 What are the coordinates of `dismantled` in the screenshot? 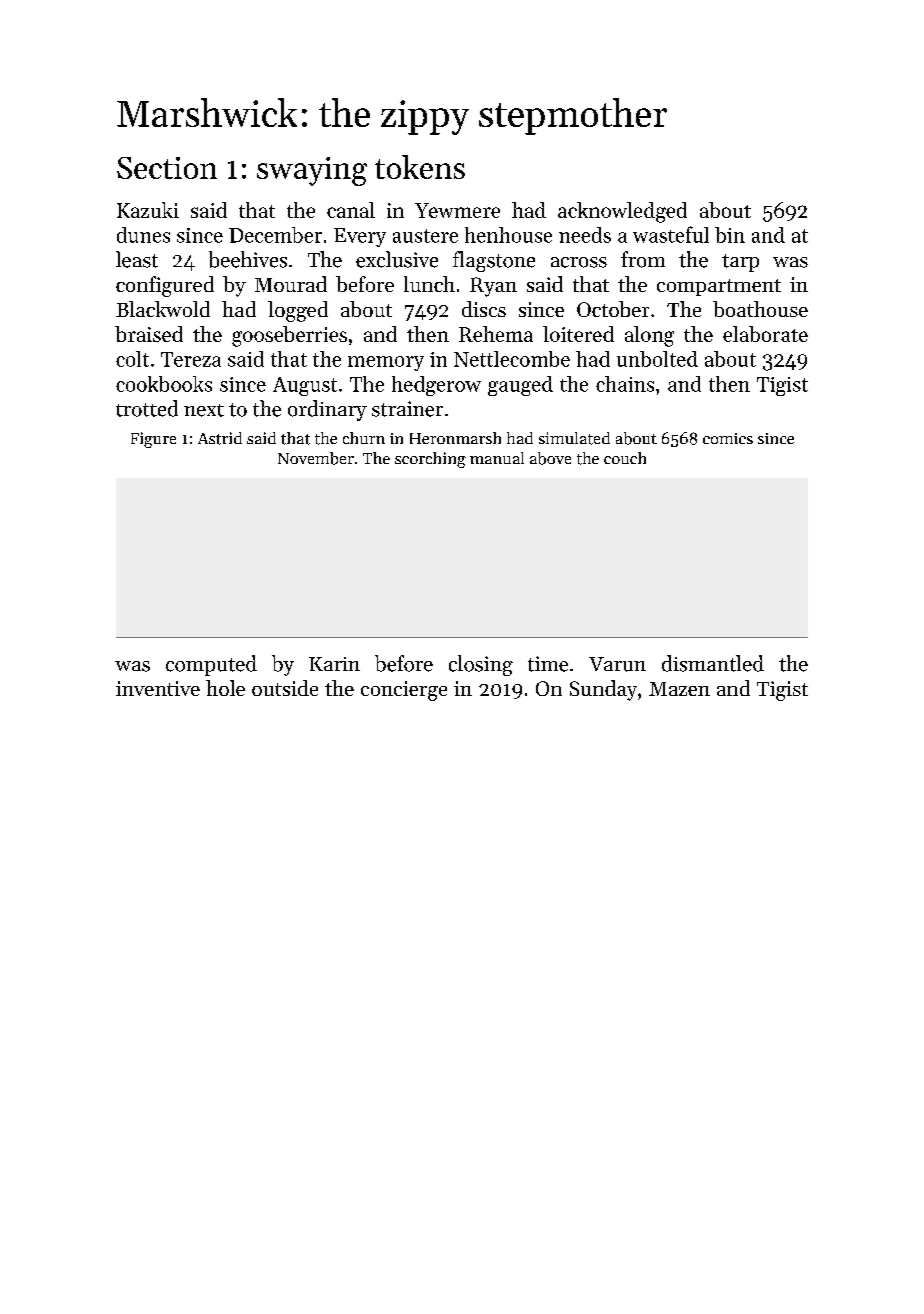 It's located at (713, 663).
